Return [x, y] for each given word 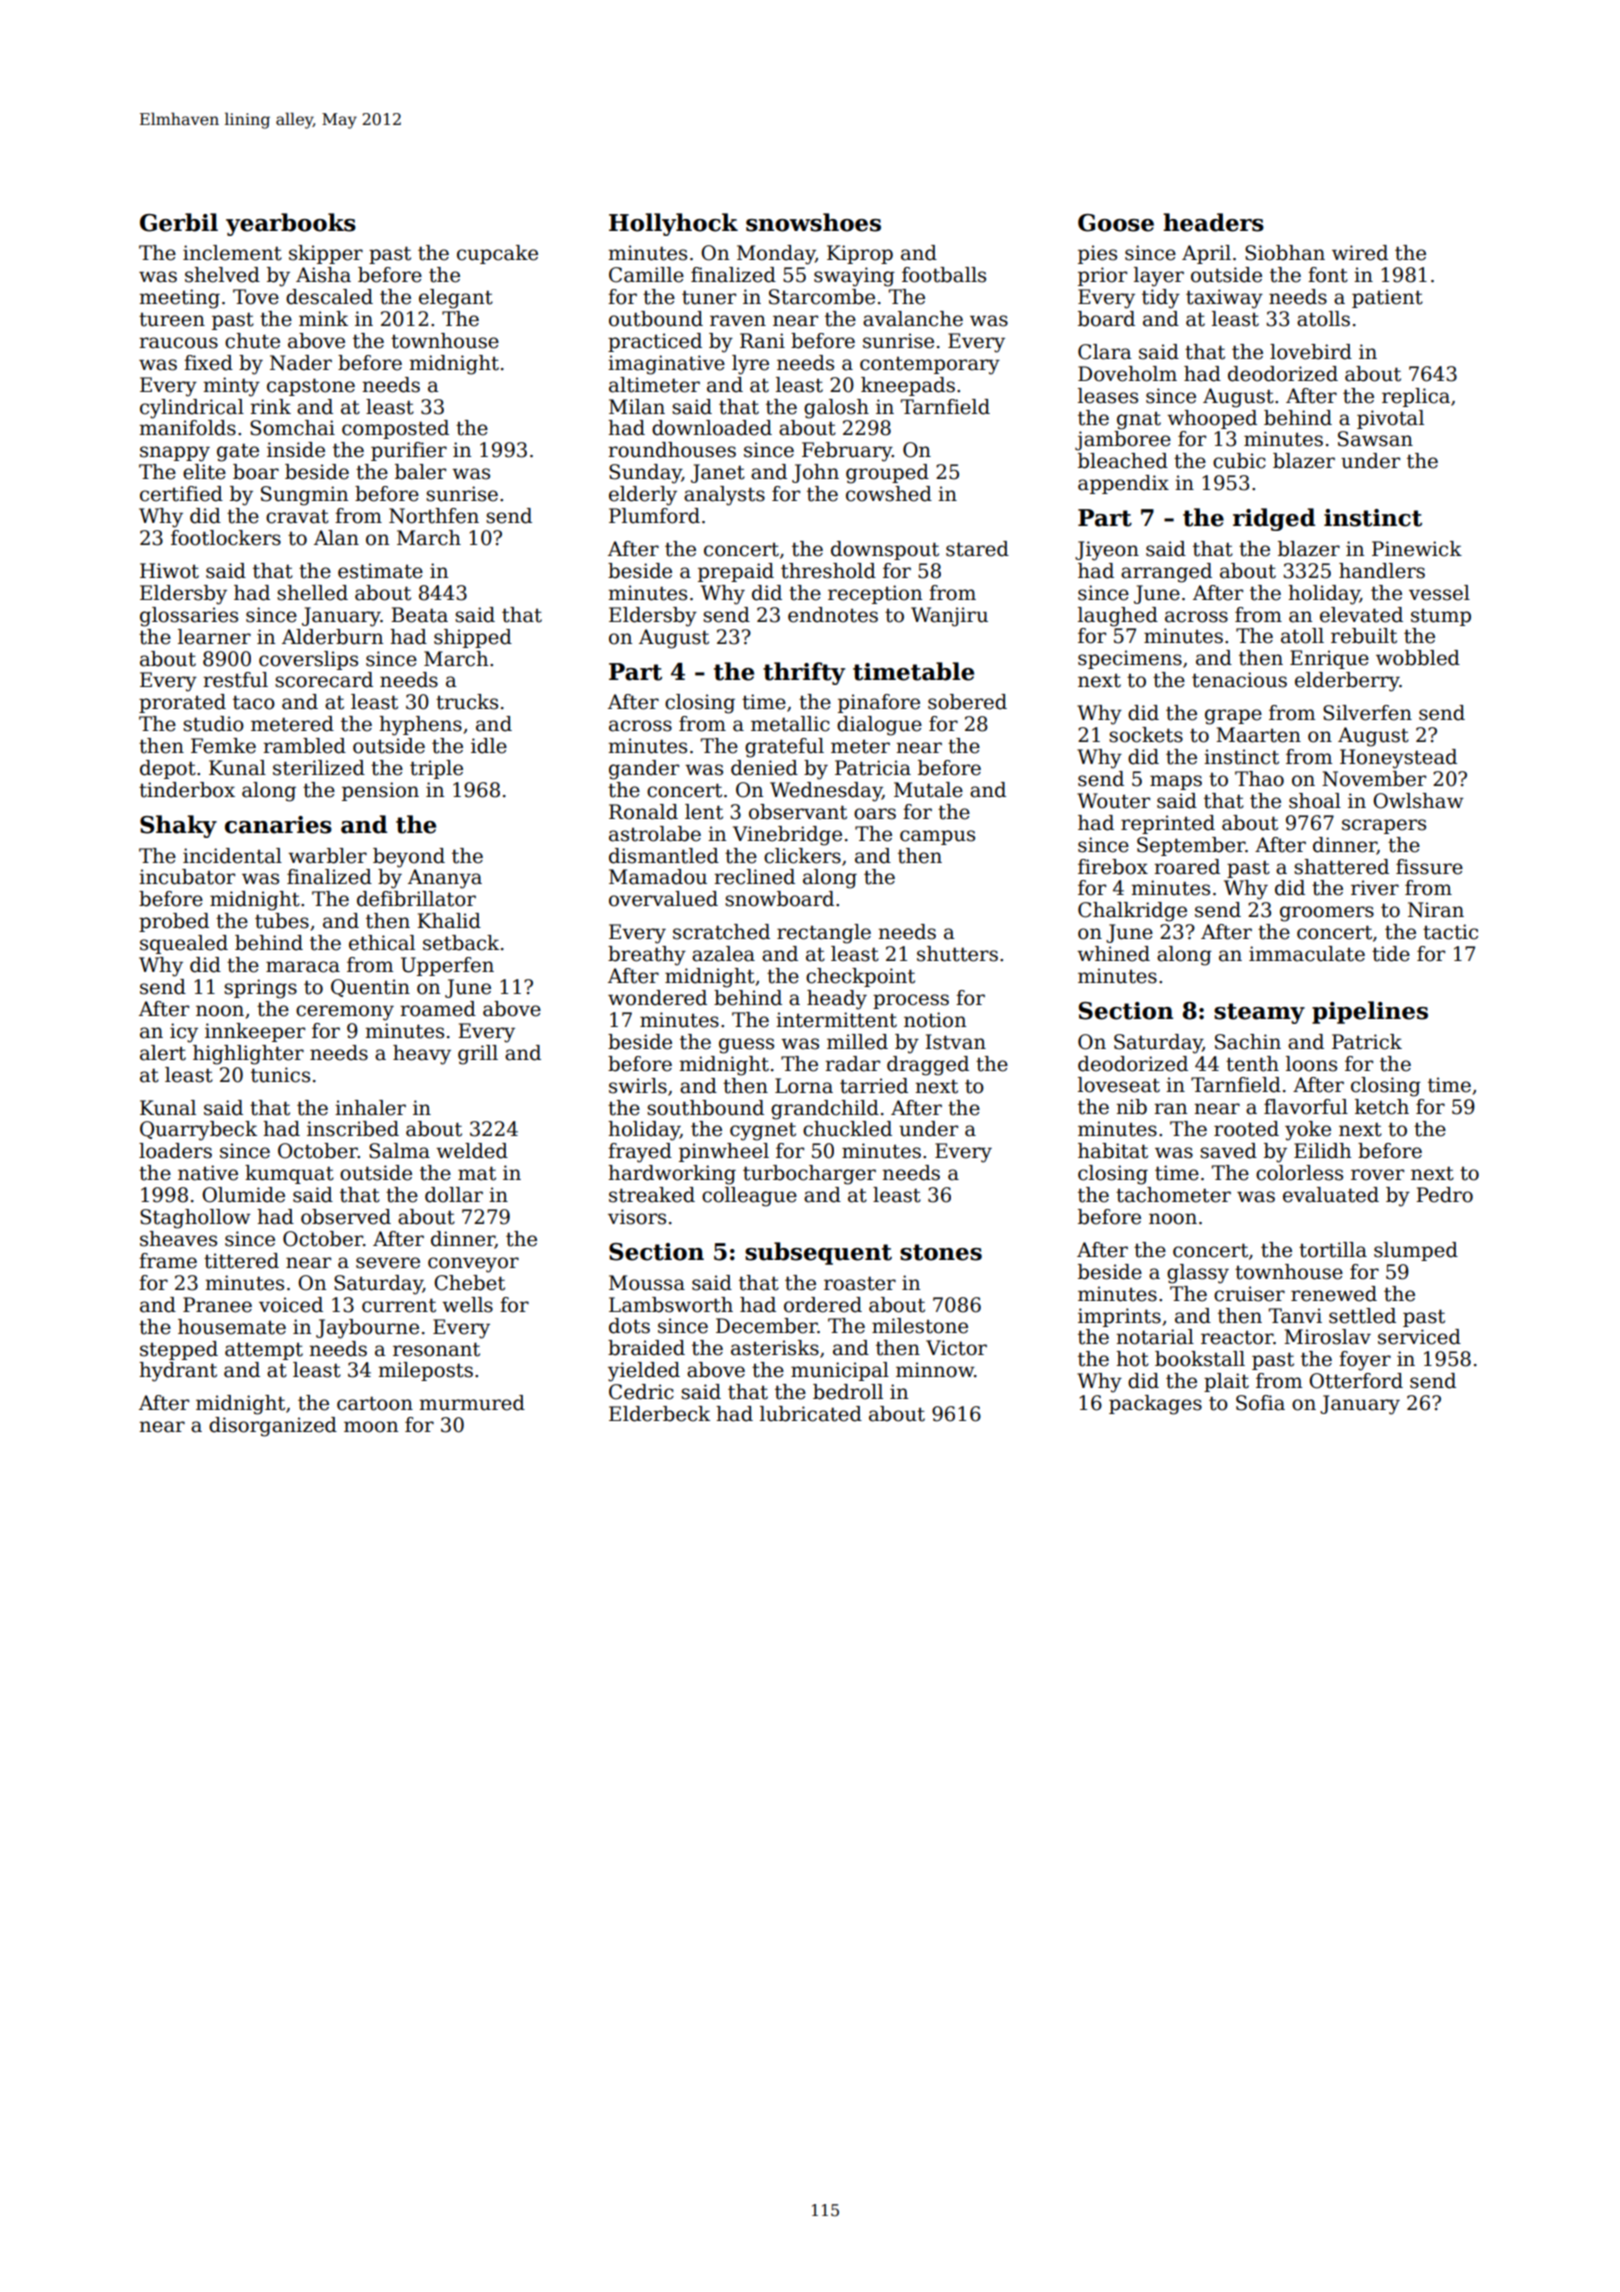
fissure [1429, 867]
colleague [749, 1197]
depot [168, 769]
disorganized [273, 1427]
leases [1108, 396]
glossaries [189, 617]
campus [937, 837]
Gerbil [179, 222]
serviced [1419, 1337]
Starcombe [822, 297]
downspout [885, 550]
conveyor [473, 1265]
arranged [1166, 573]
